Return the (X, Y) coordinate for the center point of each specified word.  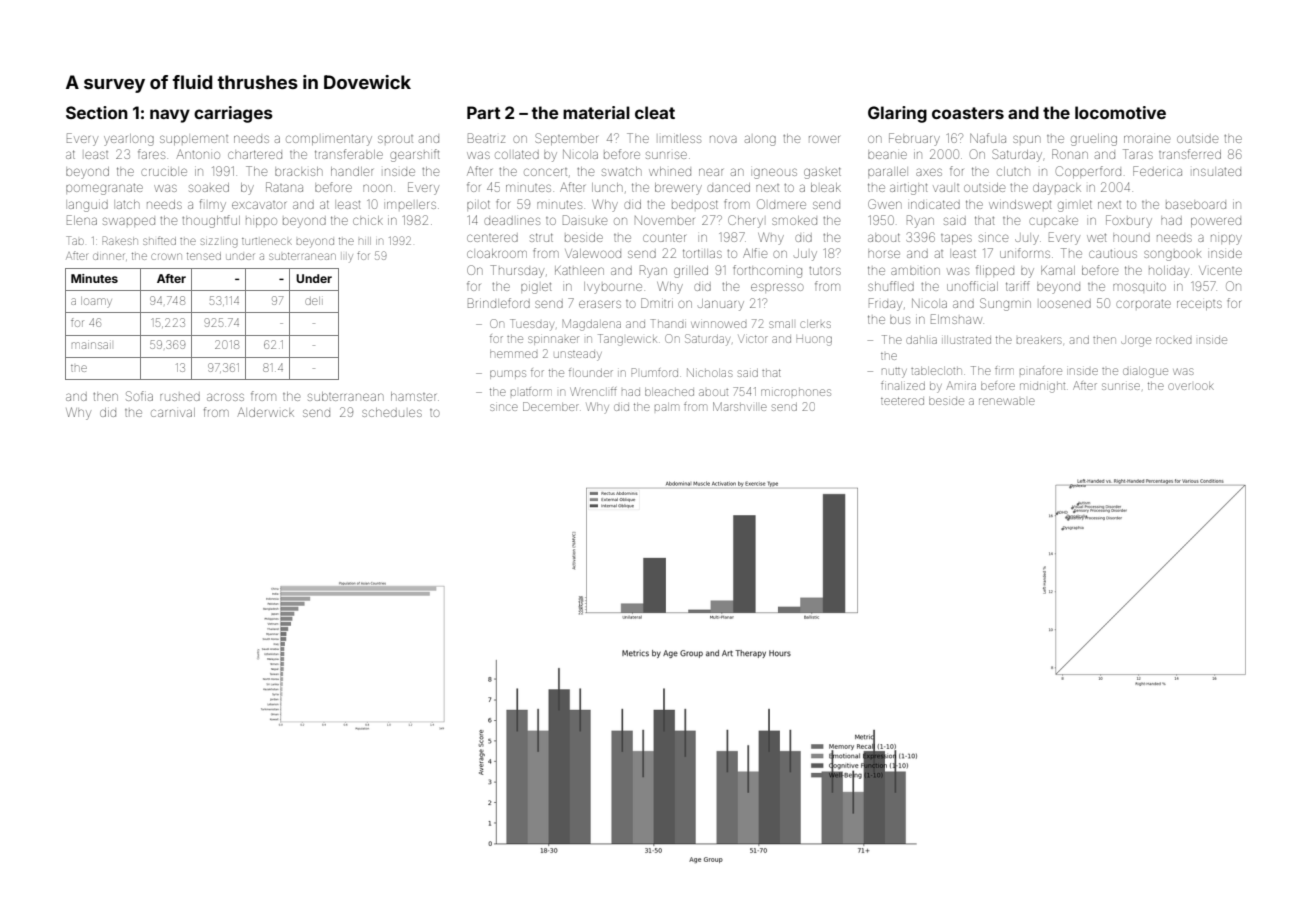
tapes (956, 239)
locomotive (1120, 112)
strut (541, 237)
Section (97, 112)
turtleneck (267, 241)
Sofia (139, 396)
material (596, 112)
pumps (508, 374)
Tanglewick (627, 340)
